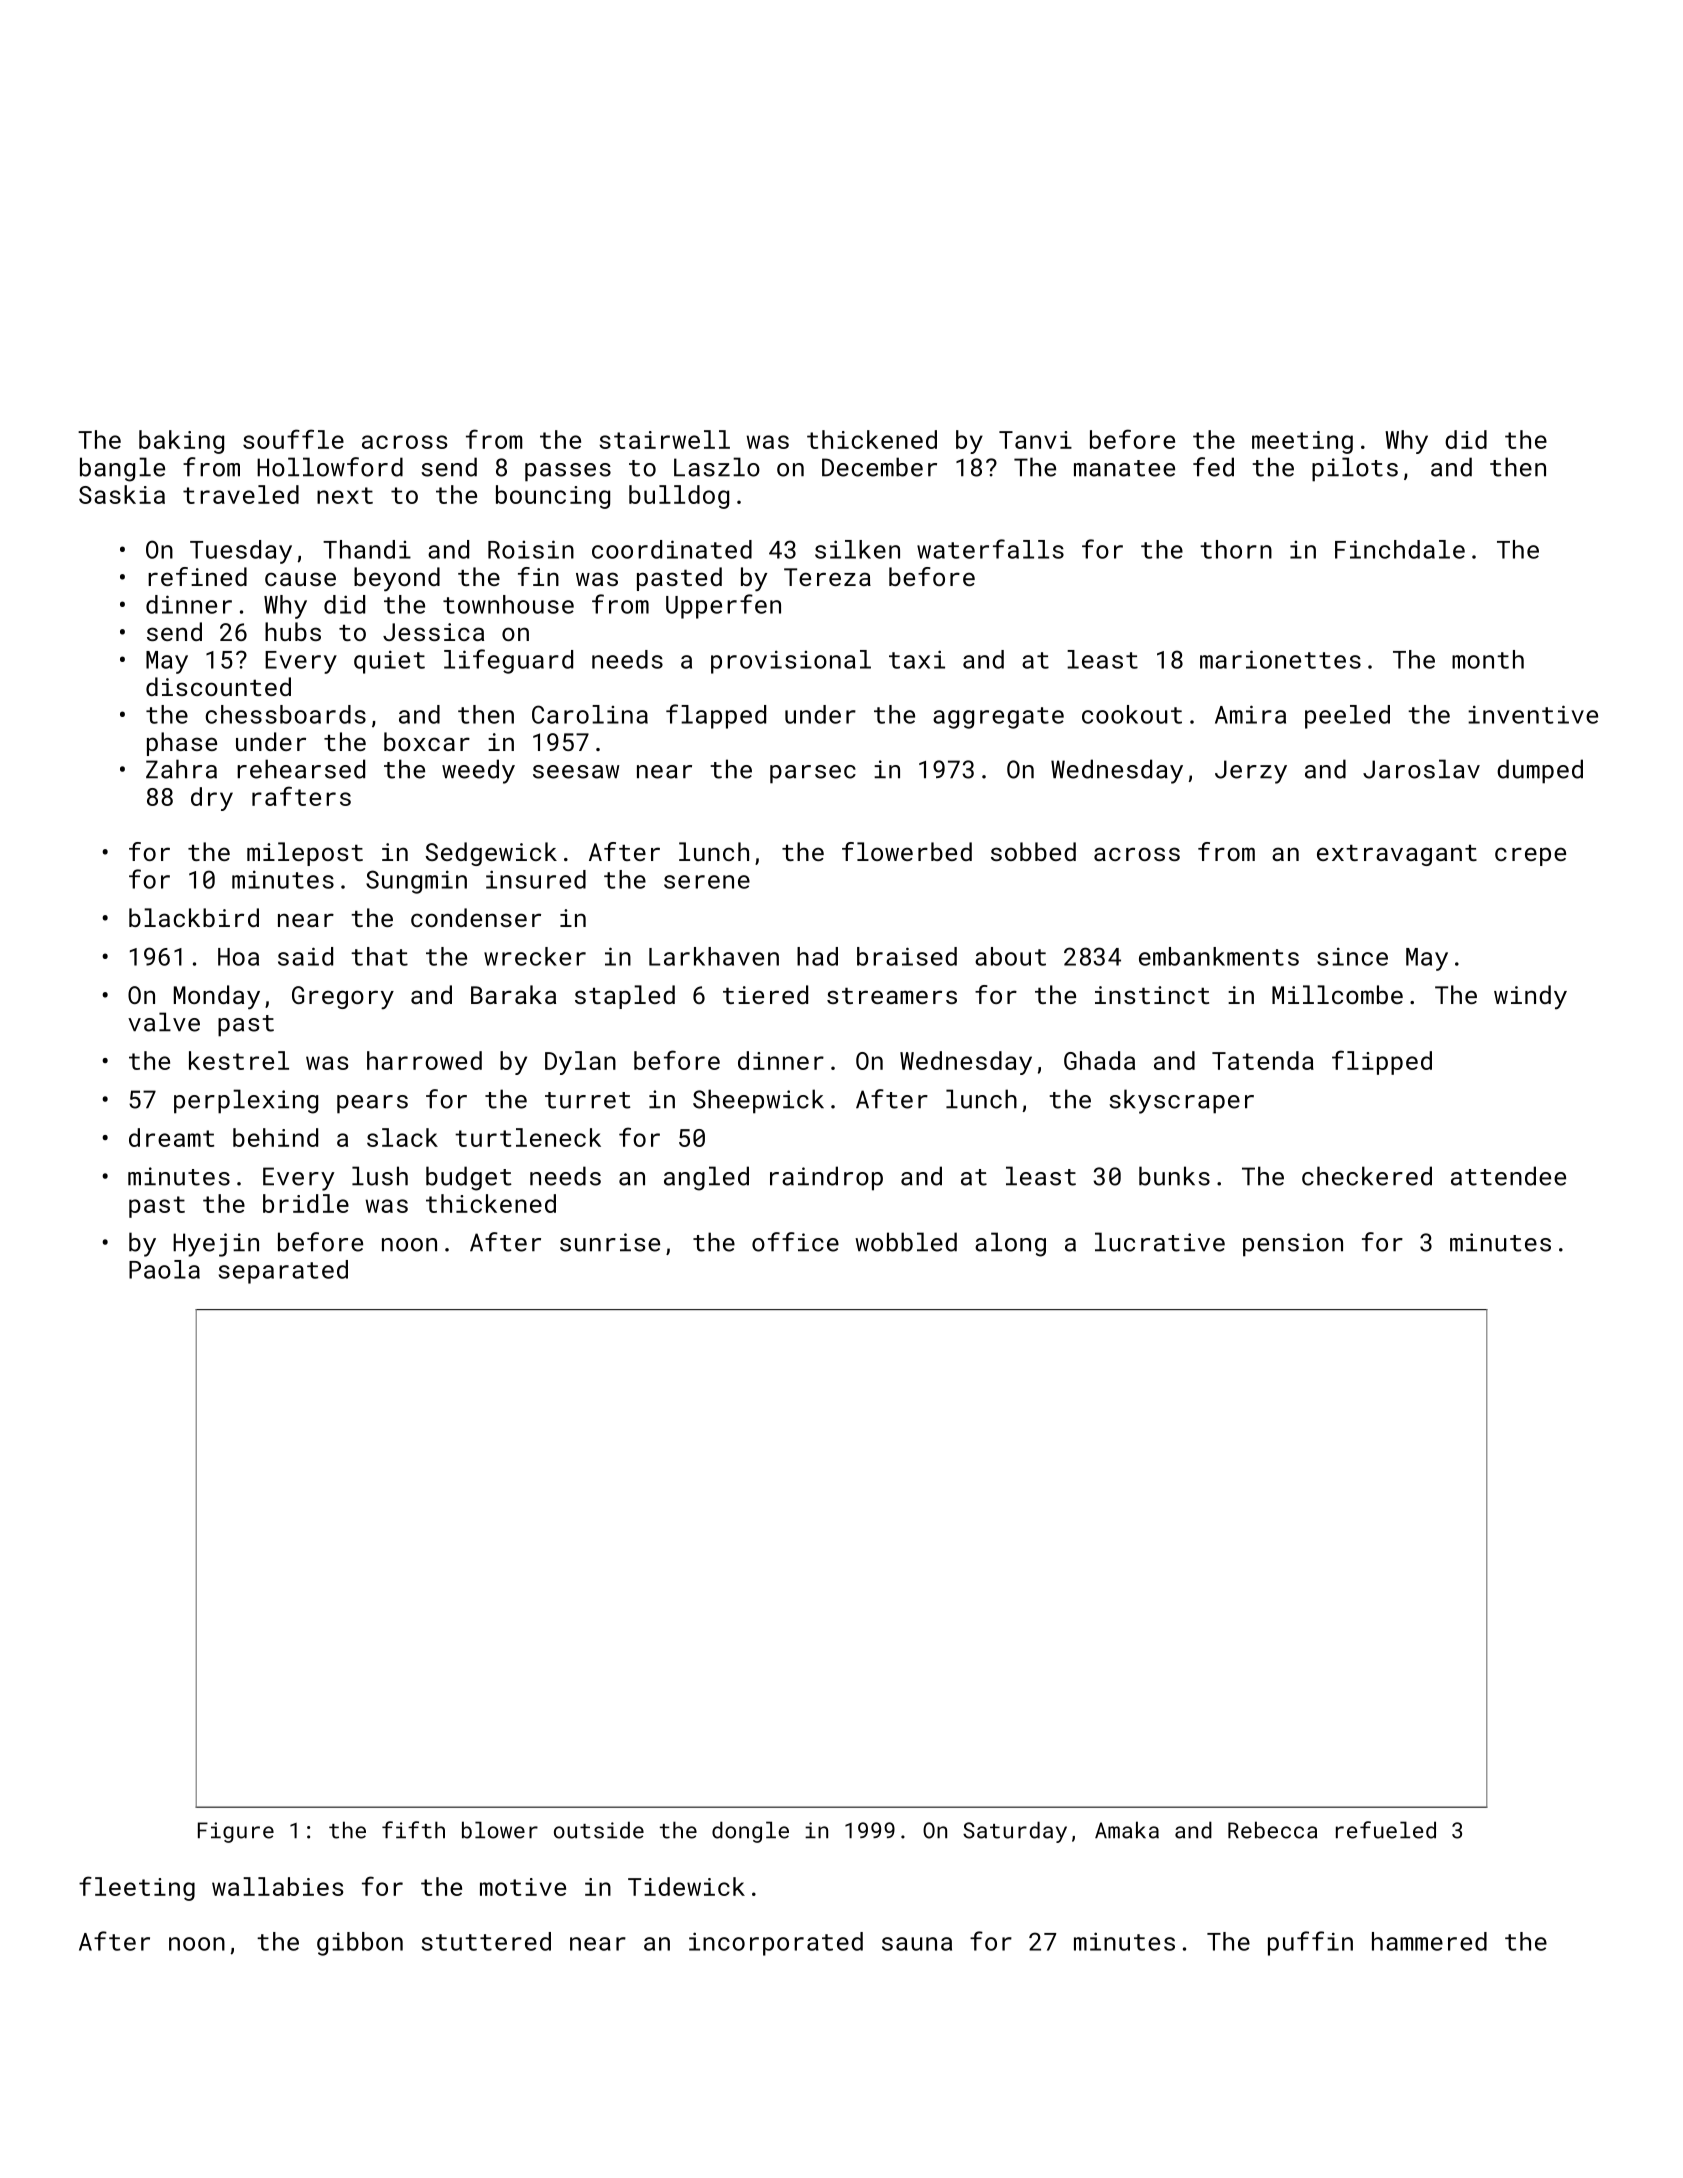  I want to click on Tanvi, so click(1035, 440).
